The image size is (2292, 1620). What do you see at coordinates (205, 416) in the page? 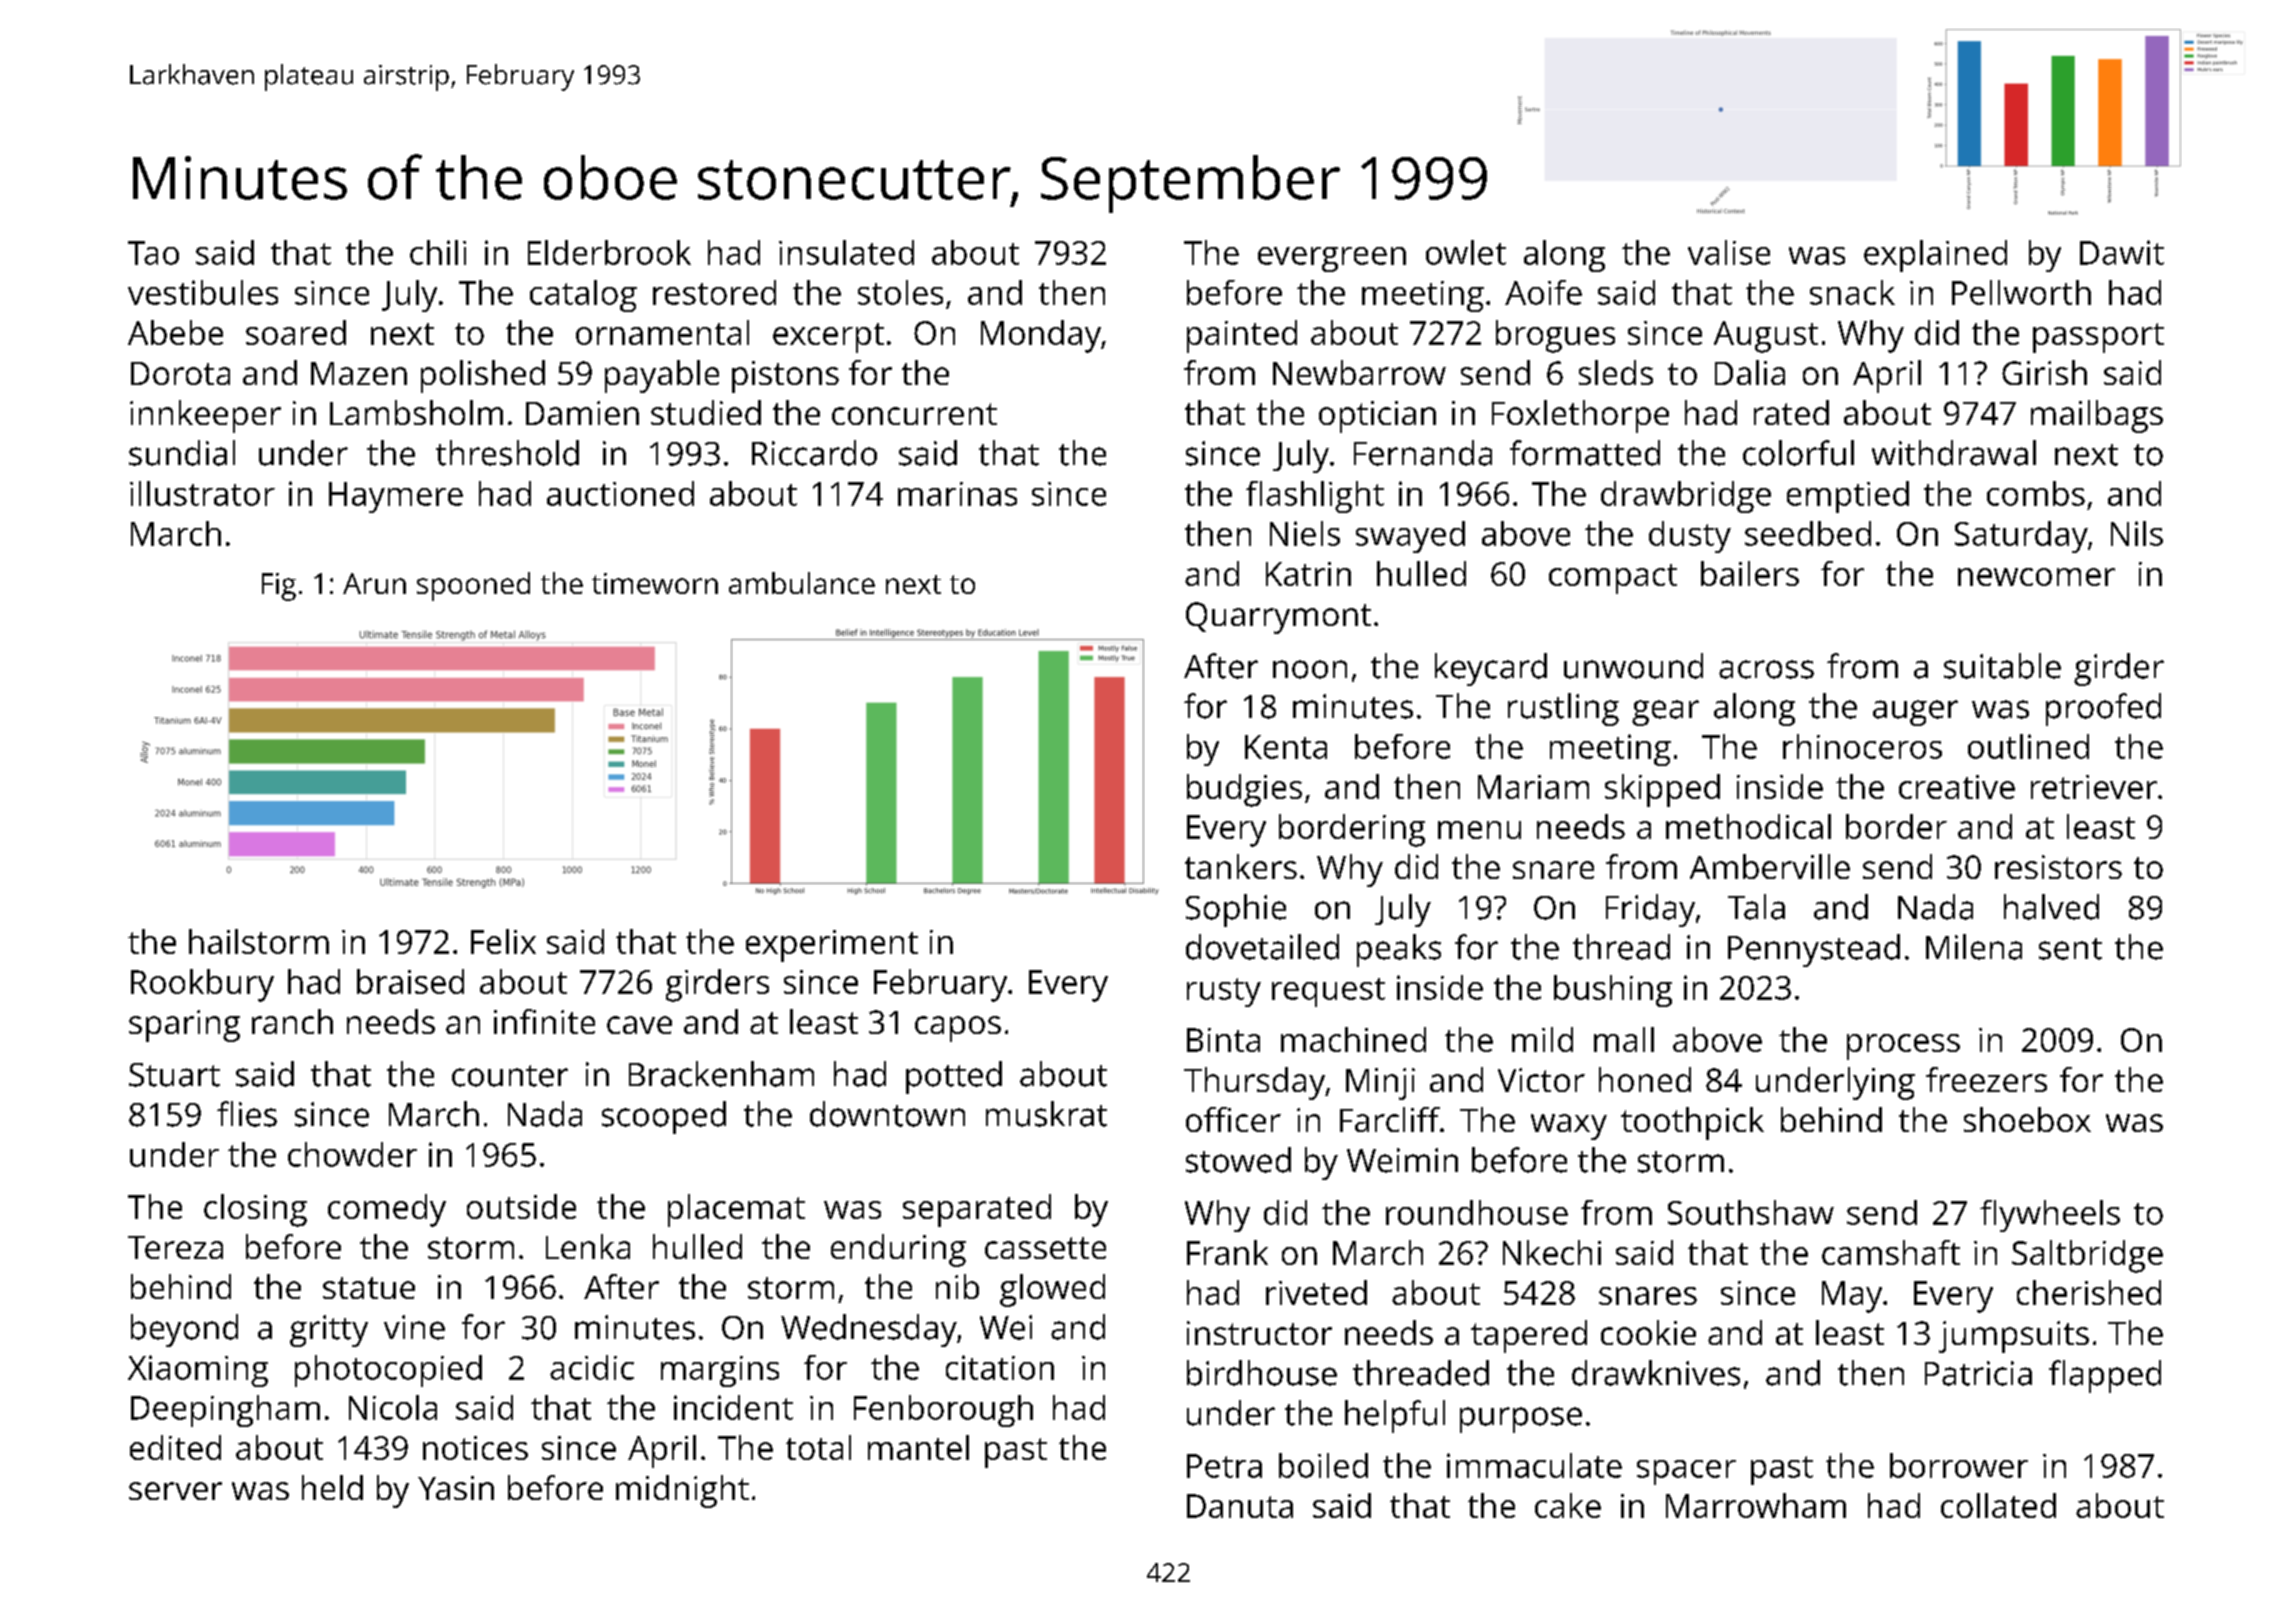
I see `innkeeper` at bounding box center [205, 416].
